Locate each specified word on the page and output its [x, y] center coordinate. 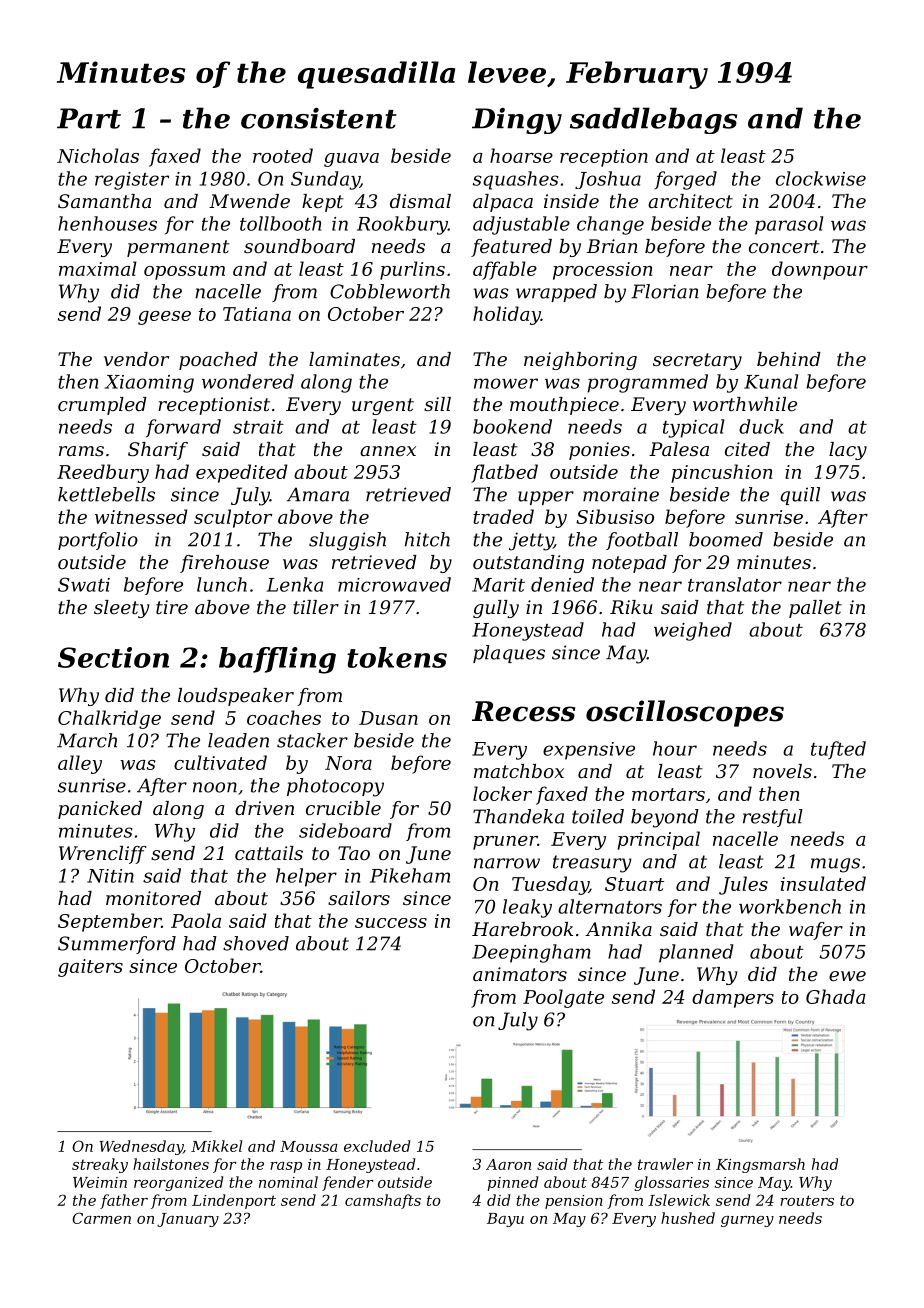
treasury [592, 864]
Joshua [608, 180]
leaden [238, 740]
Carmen [101, 1218]
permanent [178, 248]
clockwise [821, 178]
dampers [733, 998]
